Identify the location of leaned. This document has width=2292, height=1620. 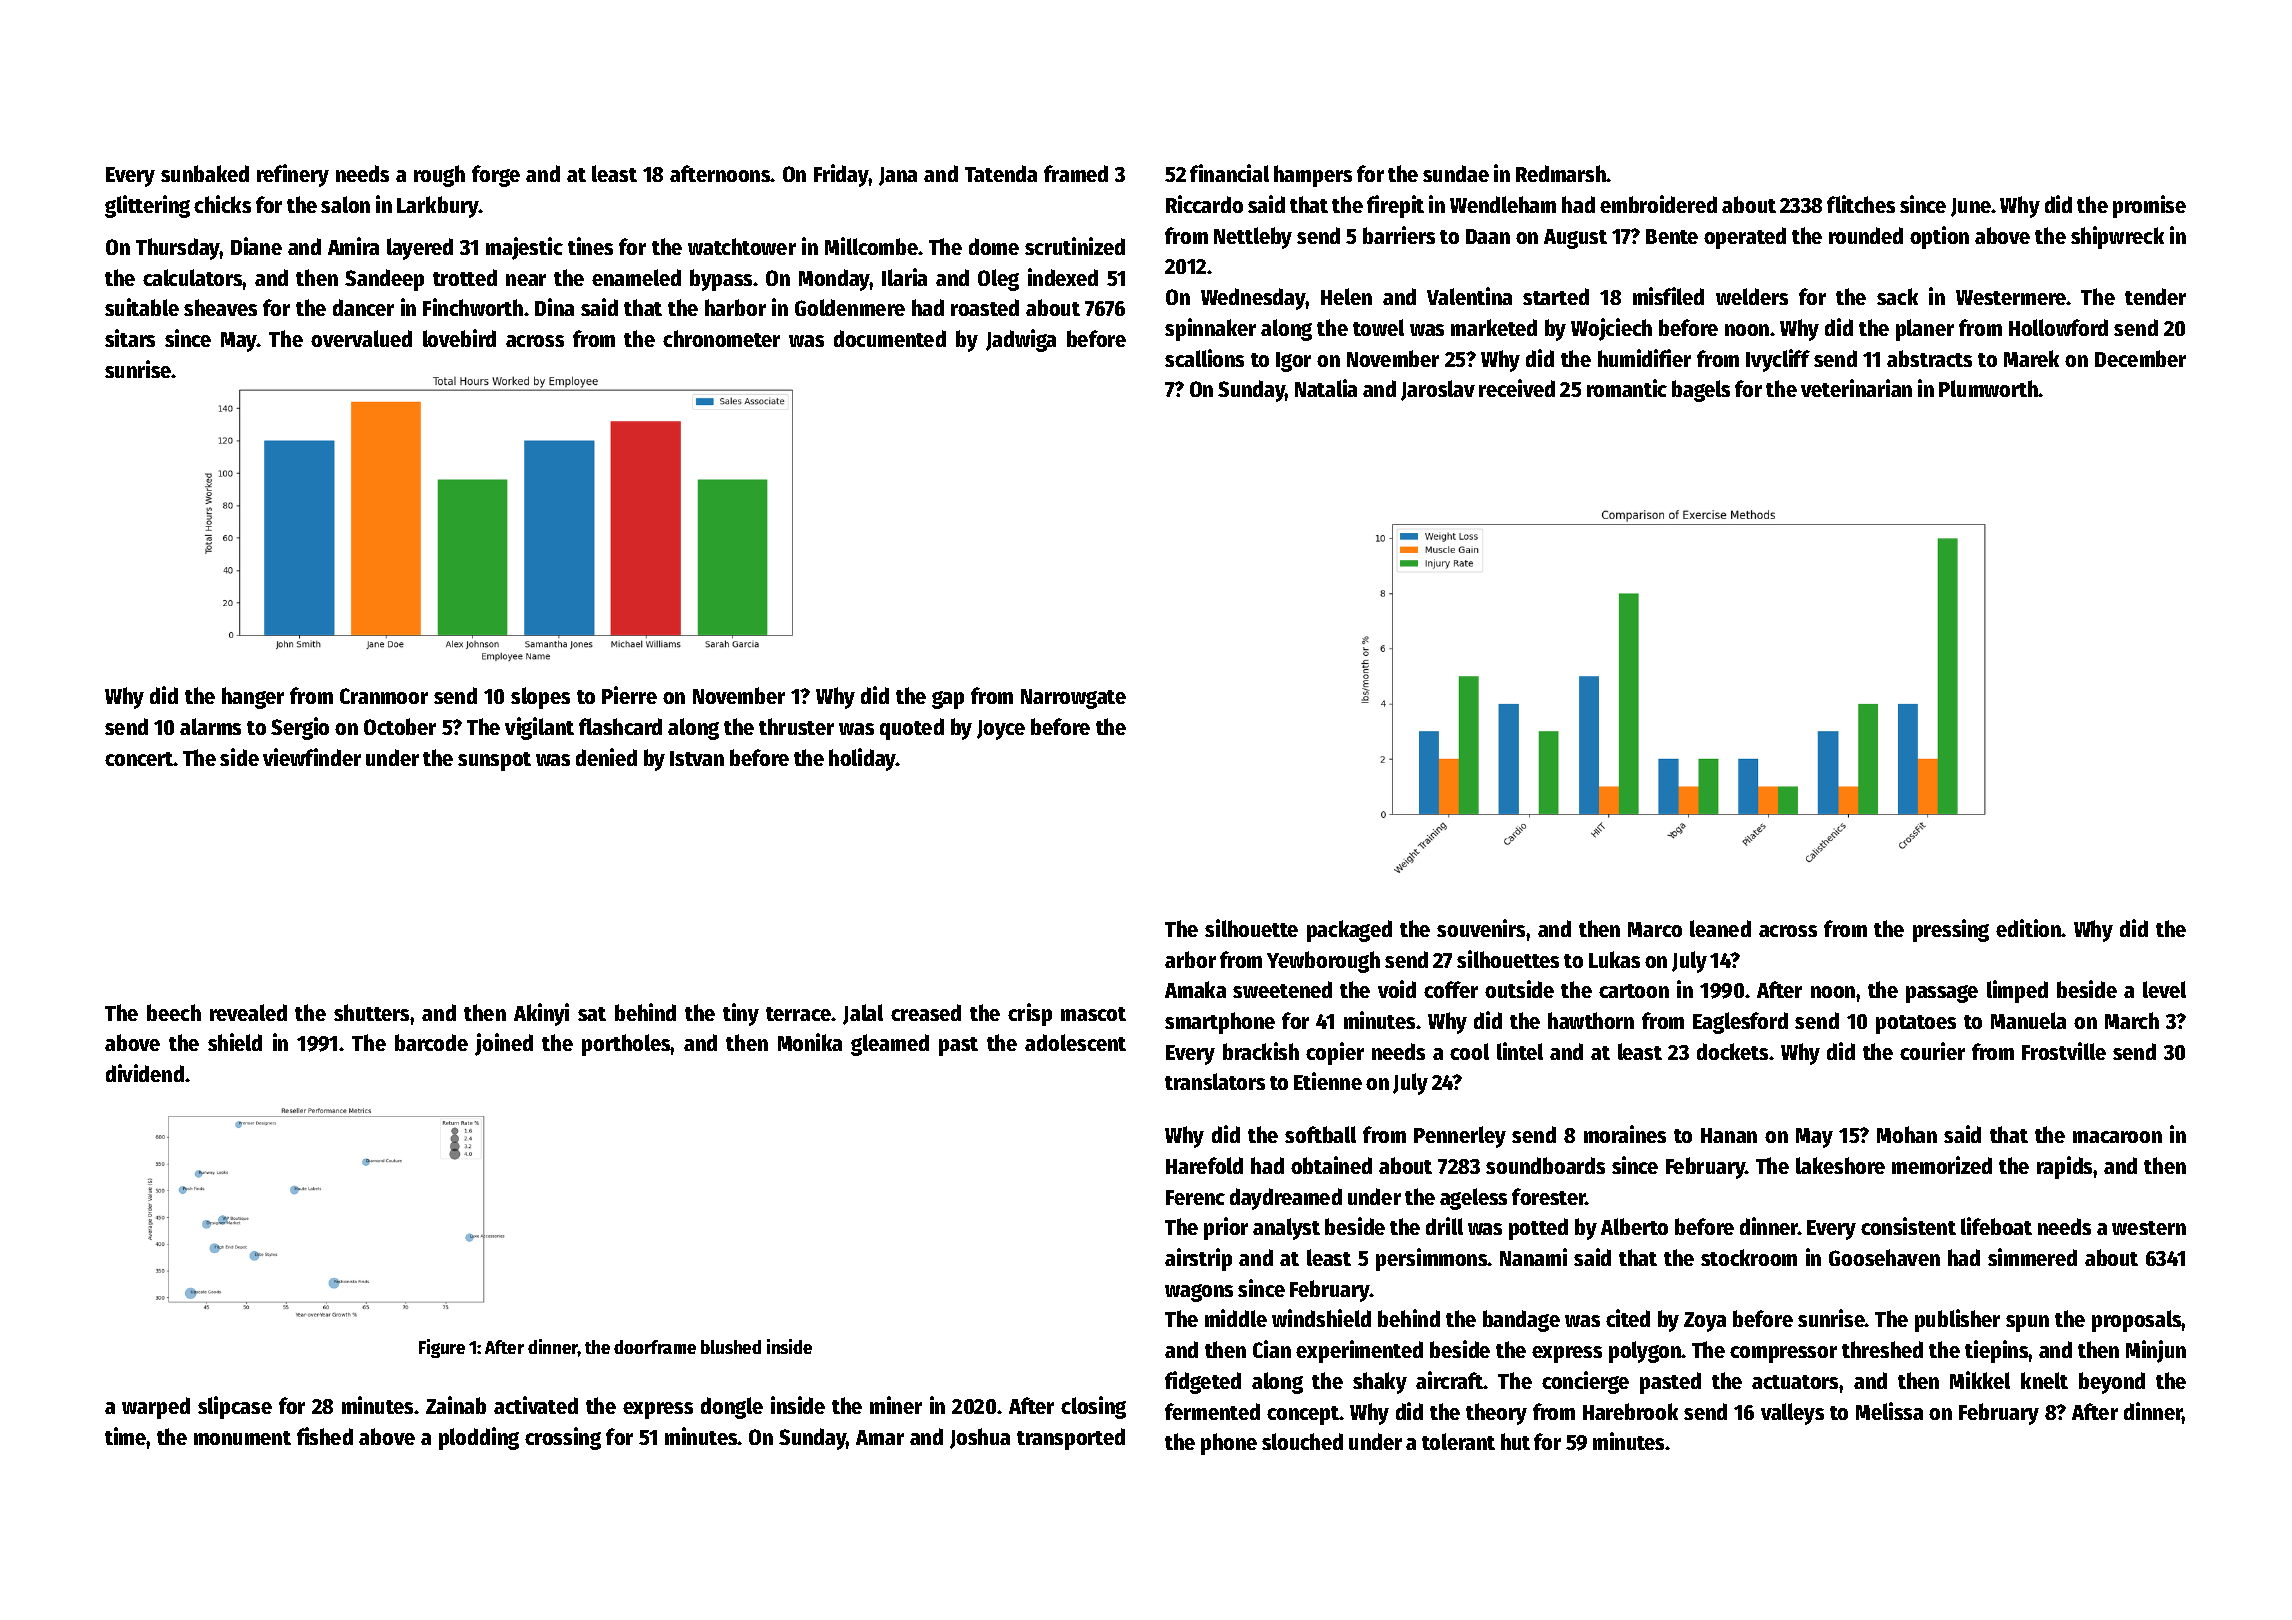
(1720, 928).
